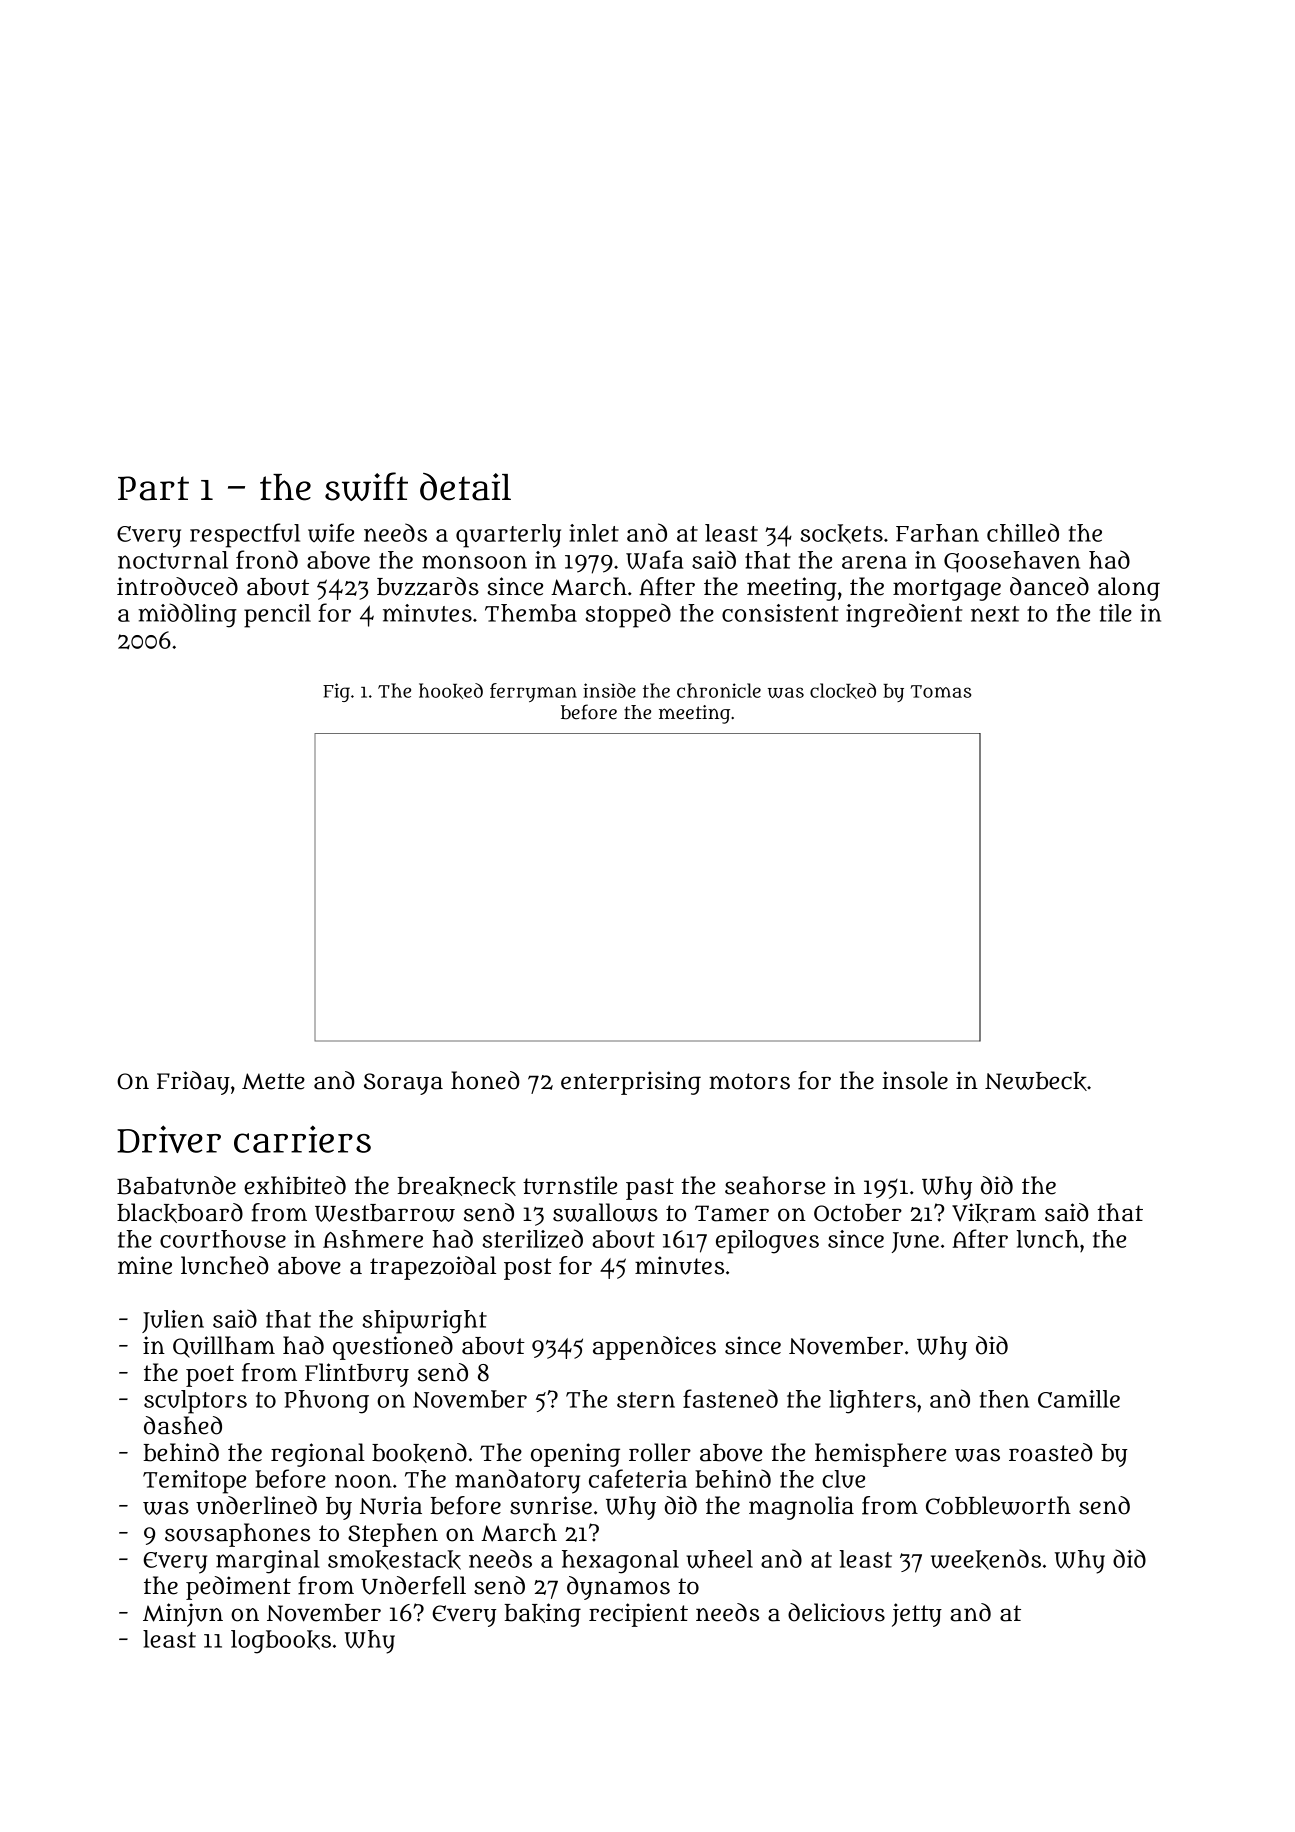  I want to click on Part, so click(153, 488).
